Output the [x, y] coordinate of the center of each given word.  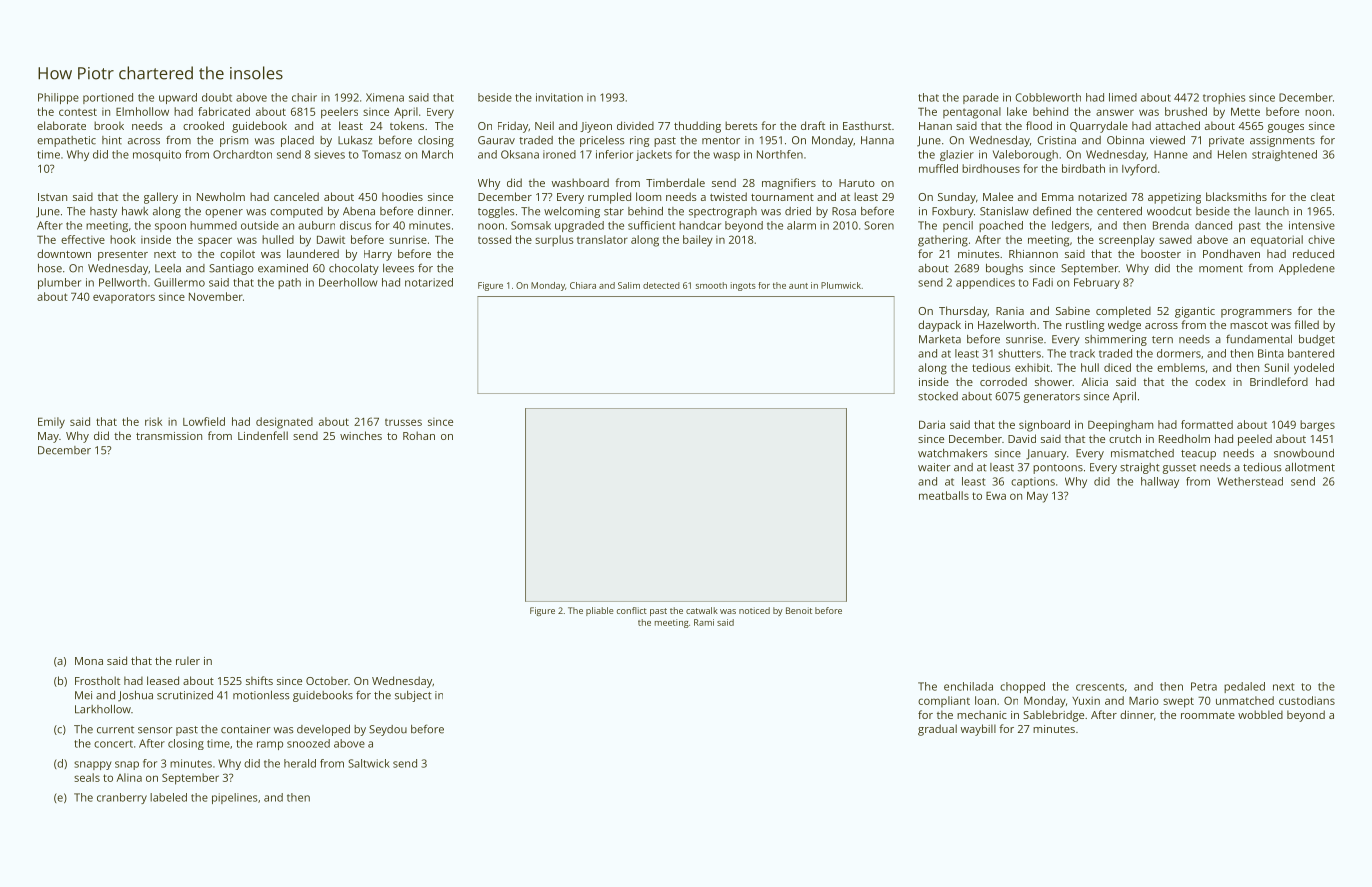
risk [153, 421]
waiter [934, 467]
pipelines [234, 798]
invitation [559, 97]
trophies [1224, 98]
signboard [1044, 426]
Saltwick [369, 763]
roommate [1208, 715]
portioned [108, 98]
